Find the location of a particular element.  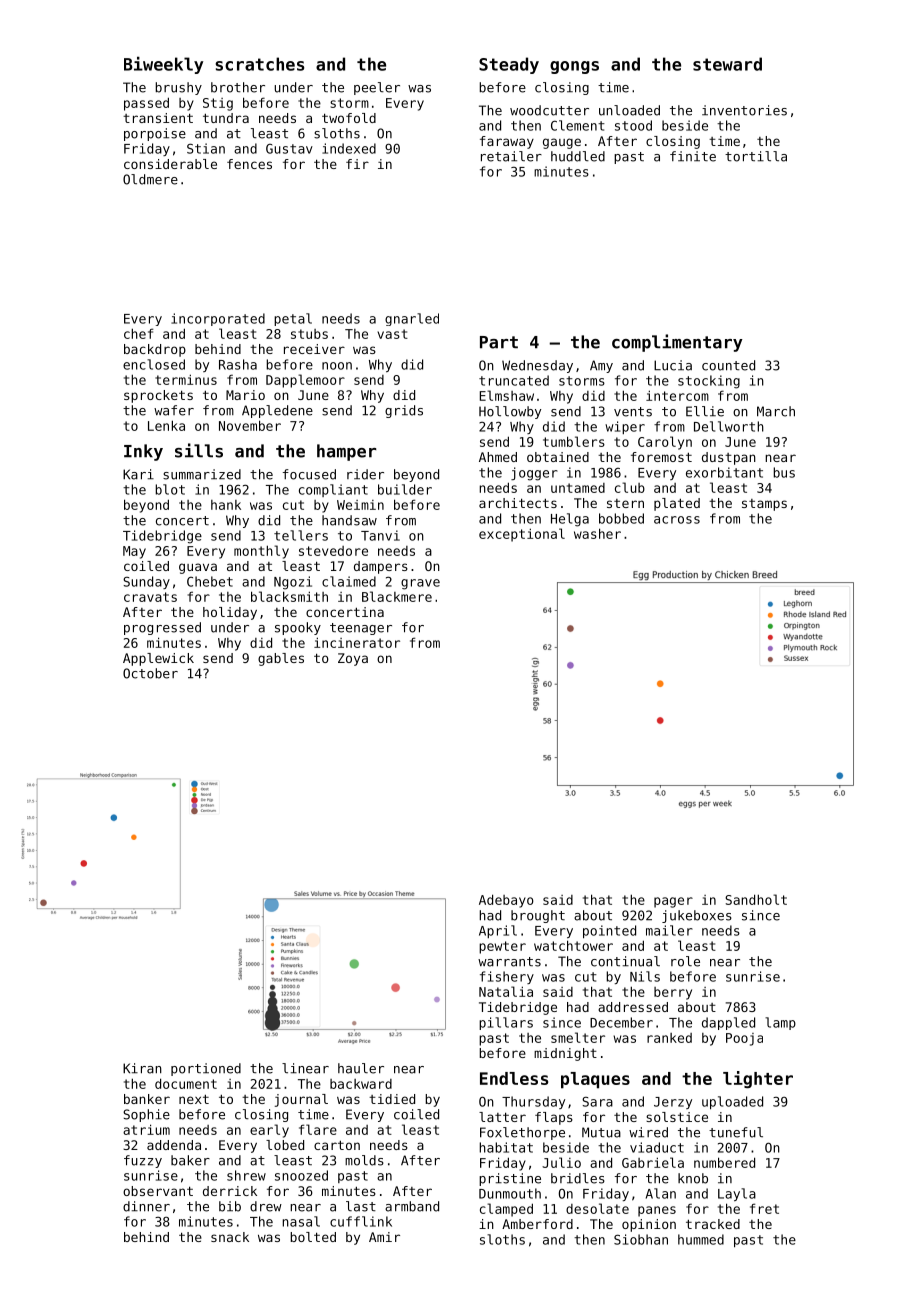

hank is located at coordinates (226, 505).
